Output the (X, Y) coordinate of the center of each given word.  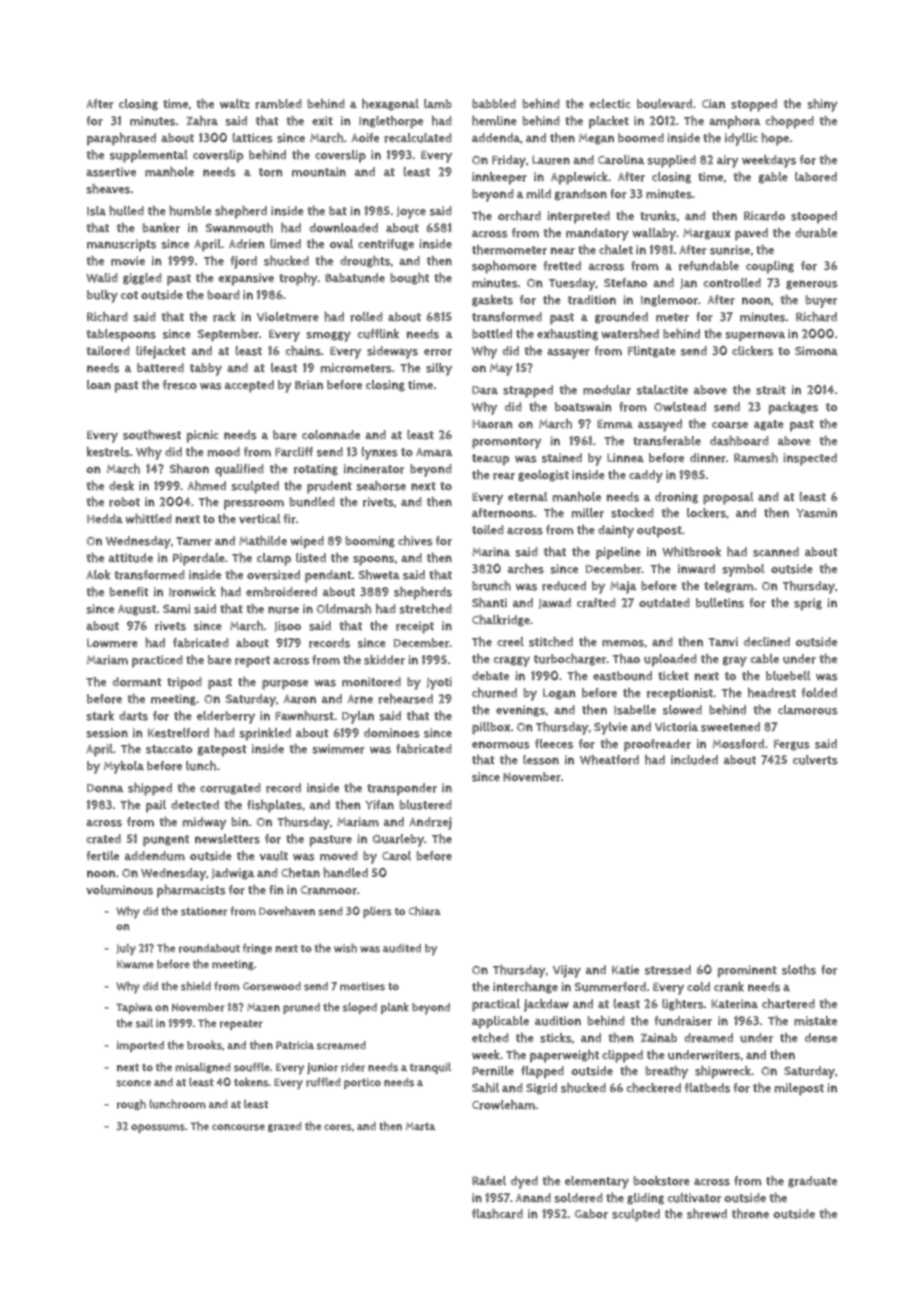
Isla (96, 211)
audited (402, 948)
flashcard (497, 1214)
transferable (667, 441)
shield (196, 986)
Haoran (492, 424)
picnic (202, 436)
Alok (98, 575)
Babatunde (355, 278)
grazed (285, 1127)
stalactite (662, 390)
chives (415, 541)
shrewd (707, 1214)
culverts (815, 760)
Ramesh (756, 458)
